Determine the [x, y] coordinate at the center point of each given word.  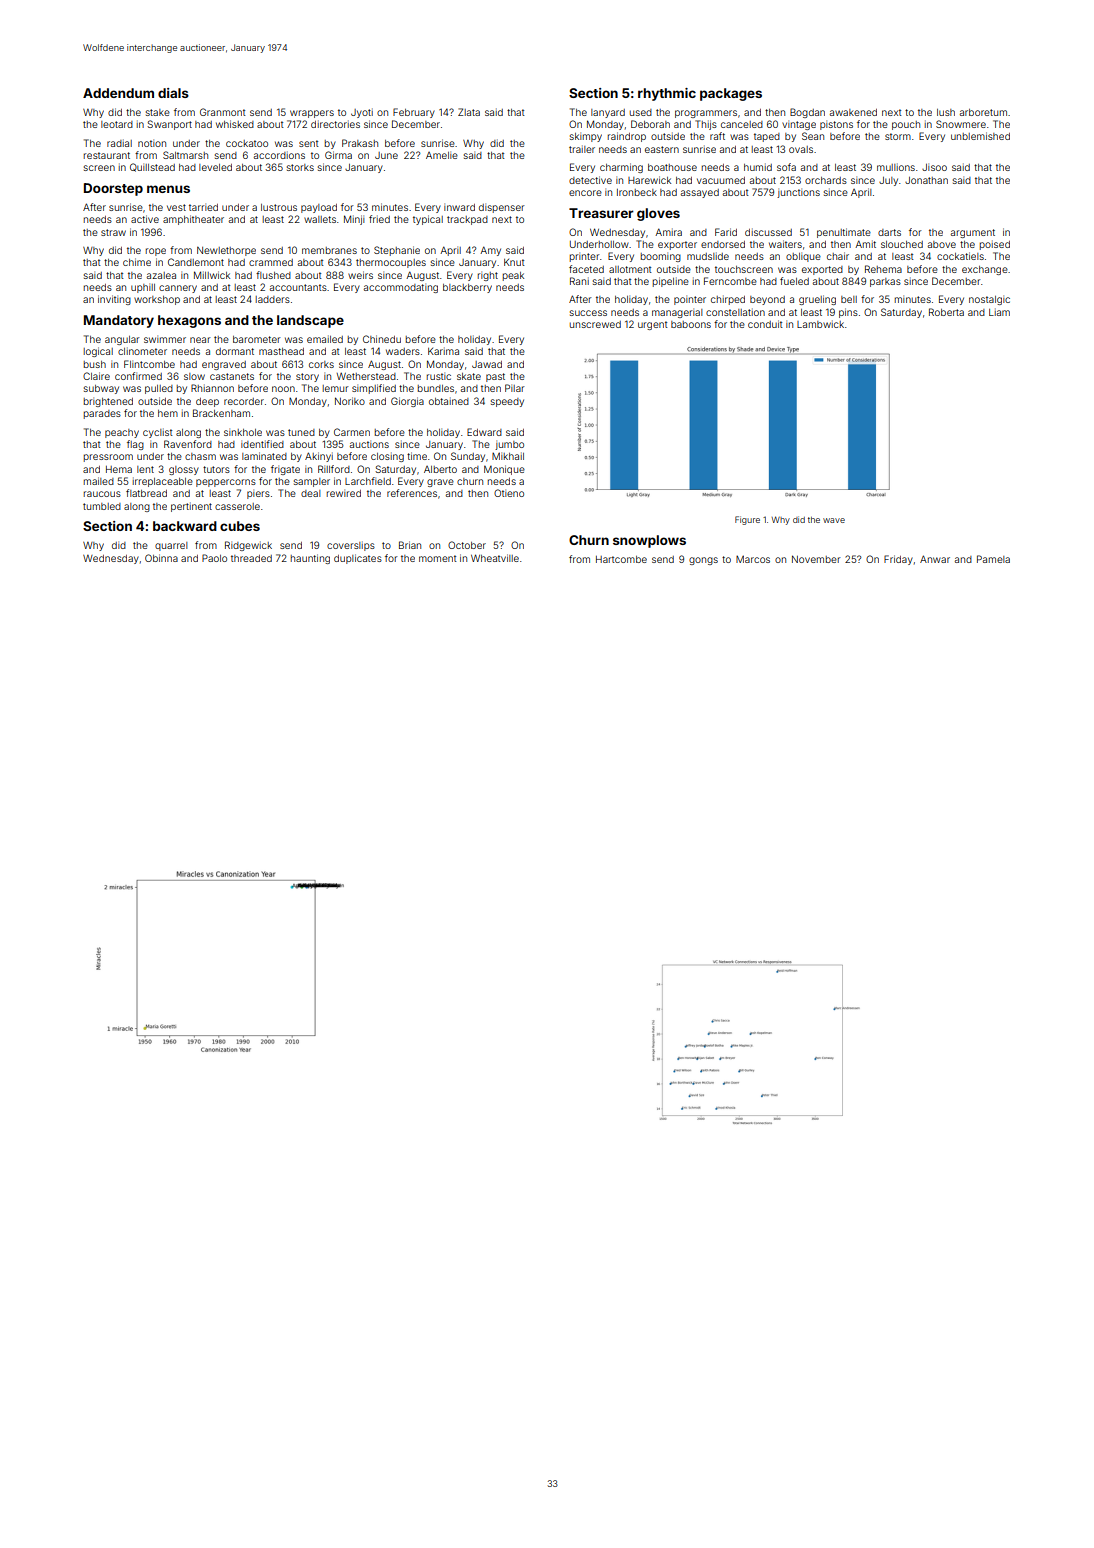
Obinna [161, 558]
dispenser [502, 208]
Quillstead [152, 167]
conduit [765, 324]
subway [101, 389]
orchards [826, 180]
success [588, 313]
